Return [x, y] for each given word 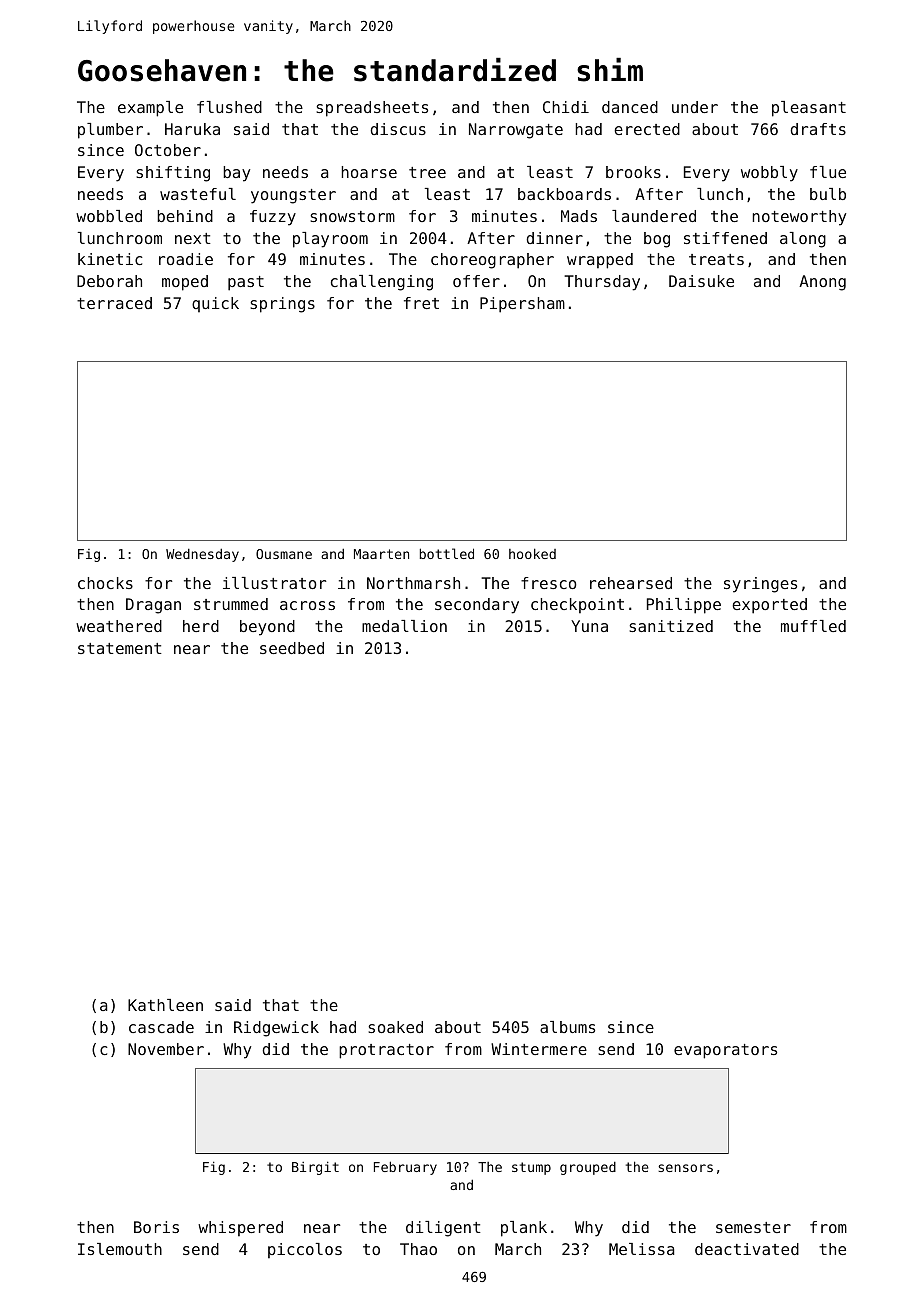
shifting [173, 174]
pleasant [809, 109]
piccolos [305, 1250]
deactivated [747, 1249]
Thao [418, 1249]
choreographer [492, 261]
